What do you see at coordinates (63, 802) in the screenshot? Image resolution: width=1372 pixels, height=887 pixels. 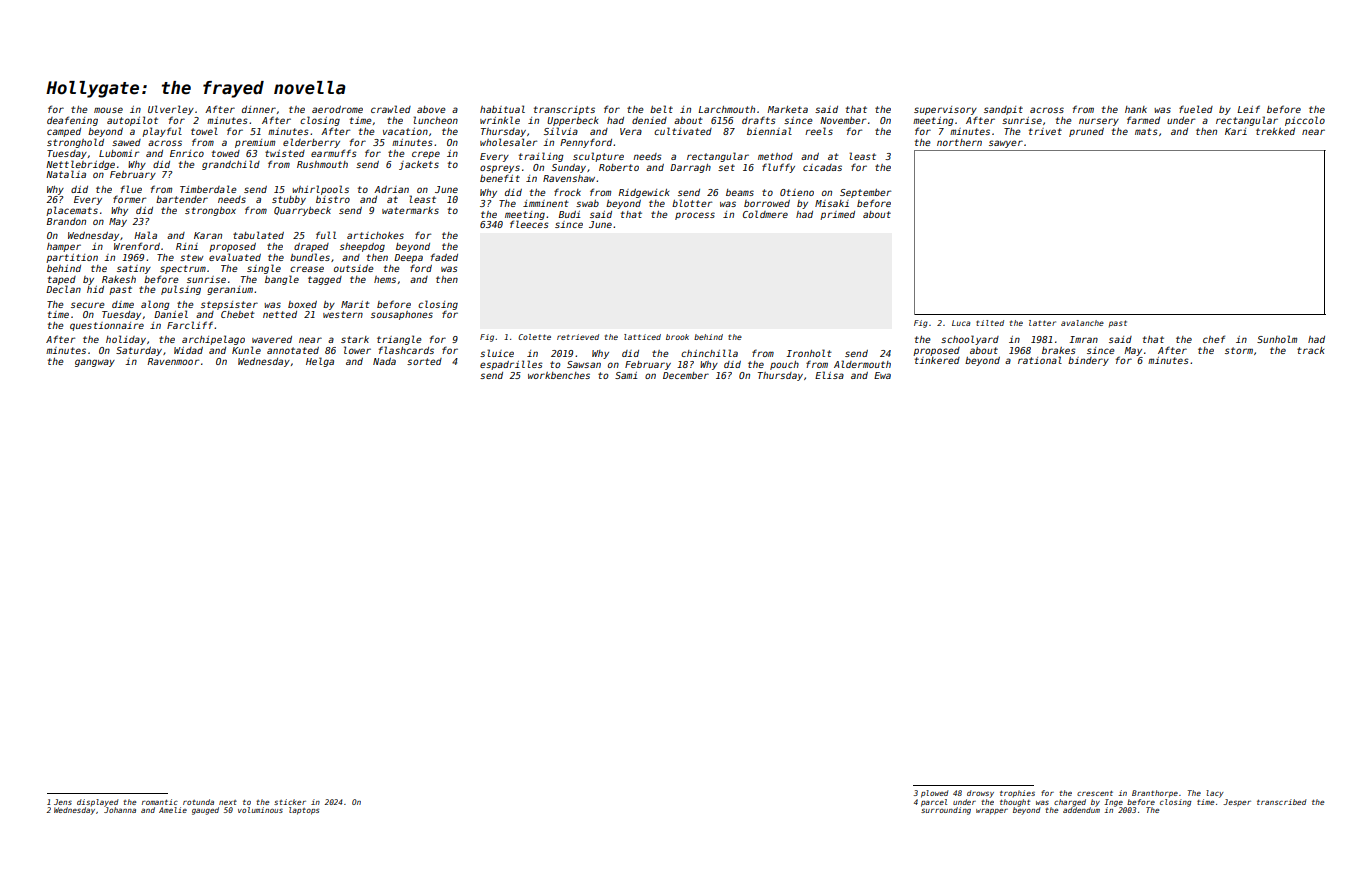 I see `Jens` at bounding box center [63, 802].
